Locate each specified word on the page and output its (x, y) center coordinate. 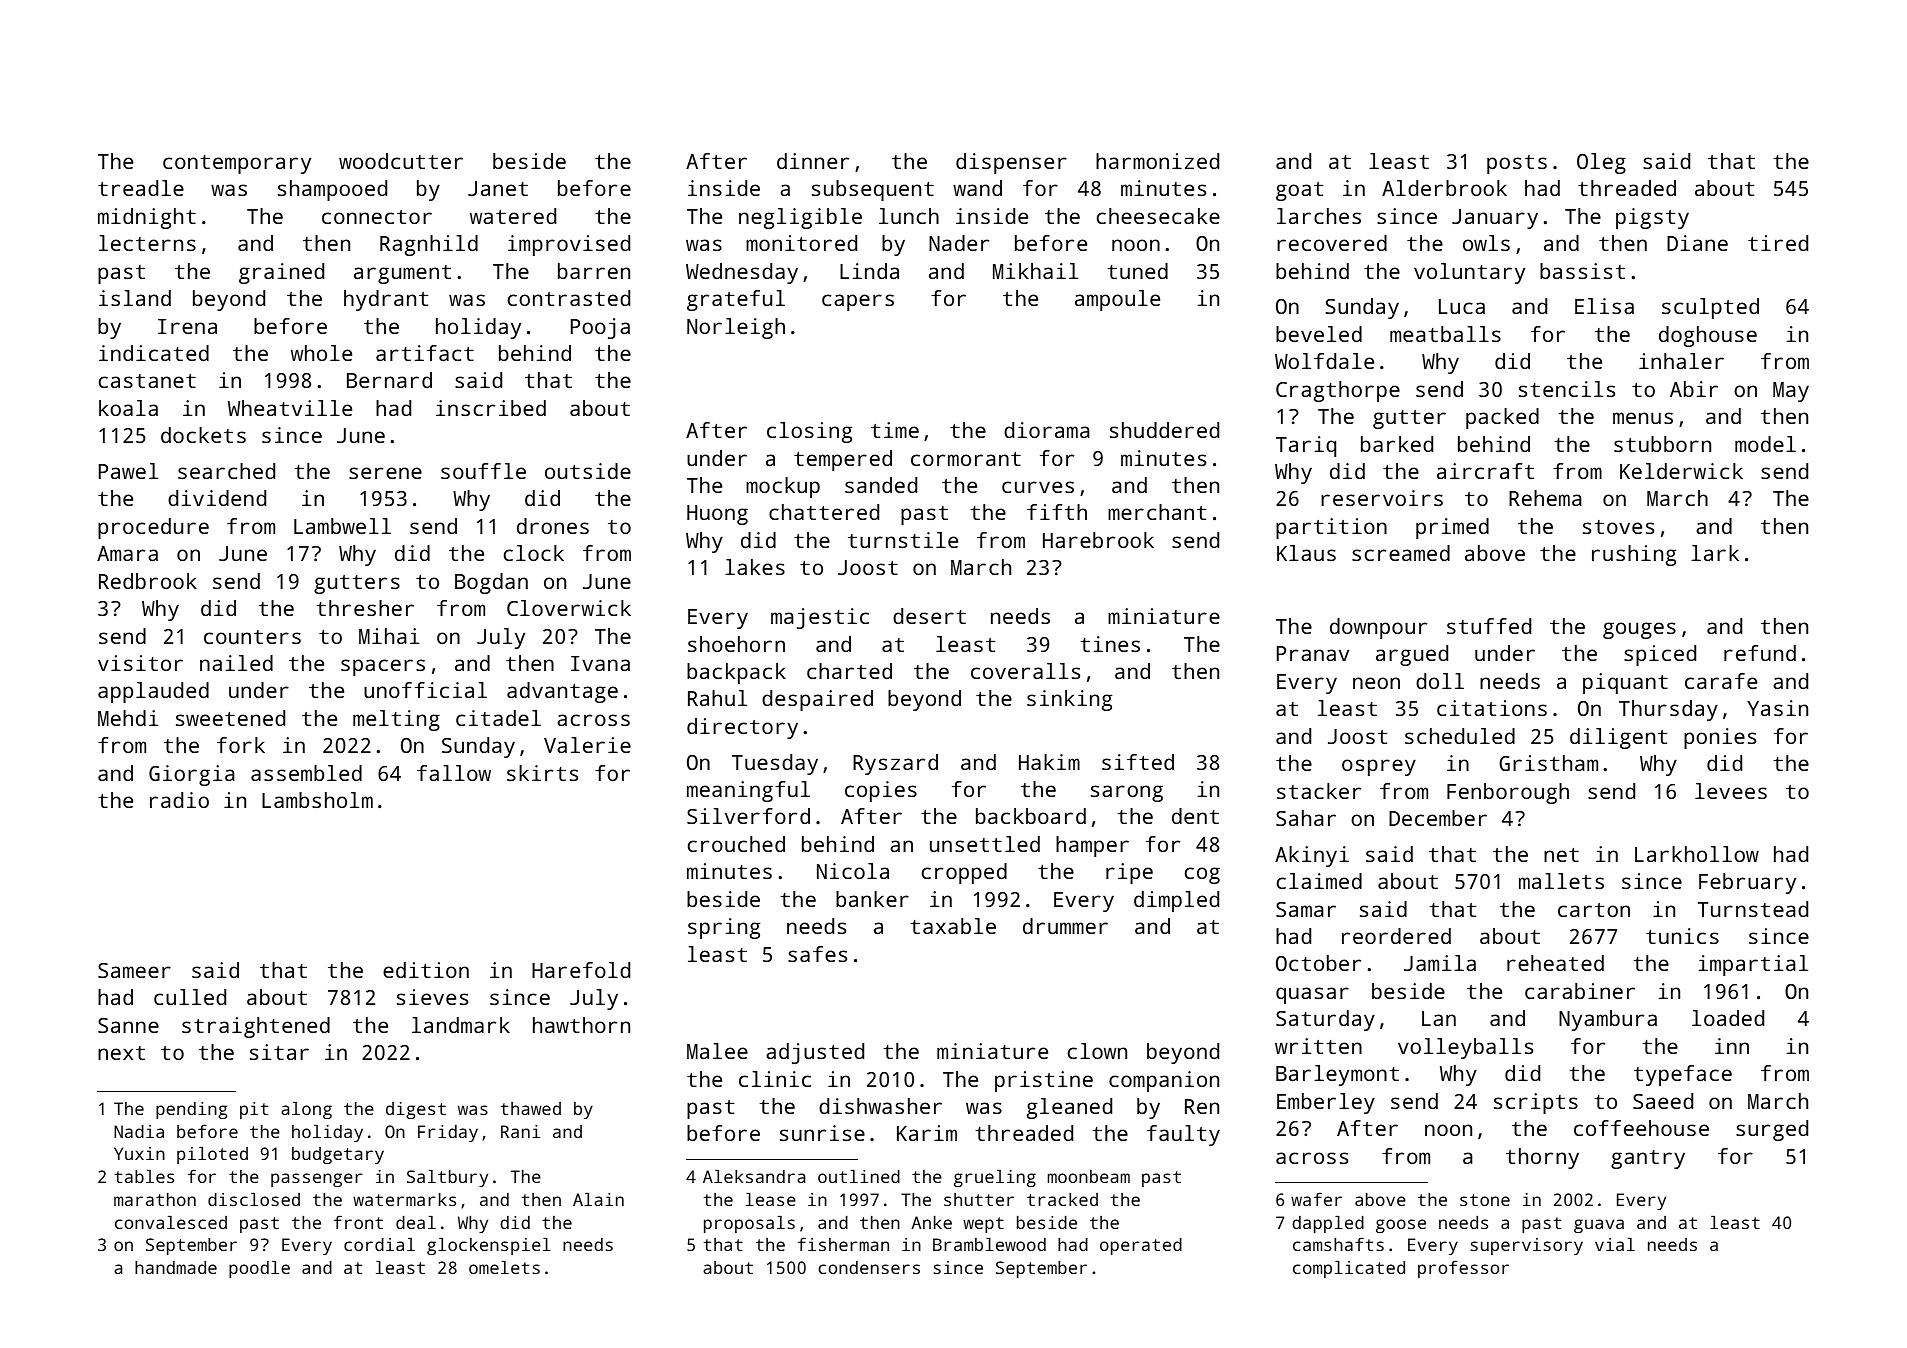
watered (513, 216)
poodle (259, 1269)
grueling (995, 1178)
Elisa (1604, 306)
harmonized (1157, 161)
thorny (1542, 1158)
